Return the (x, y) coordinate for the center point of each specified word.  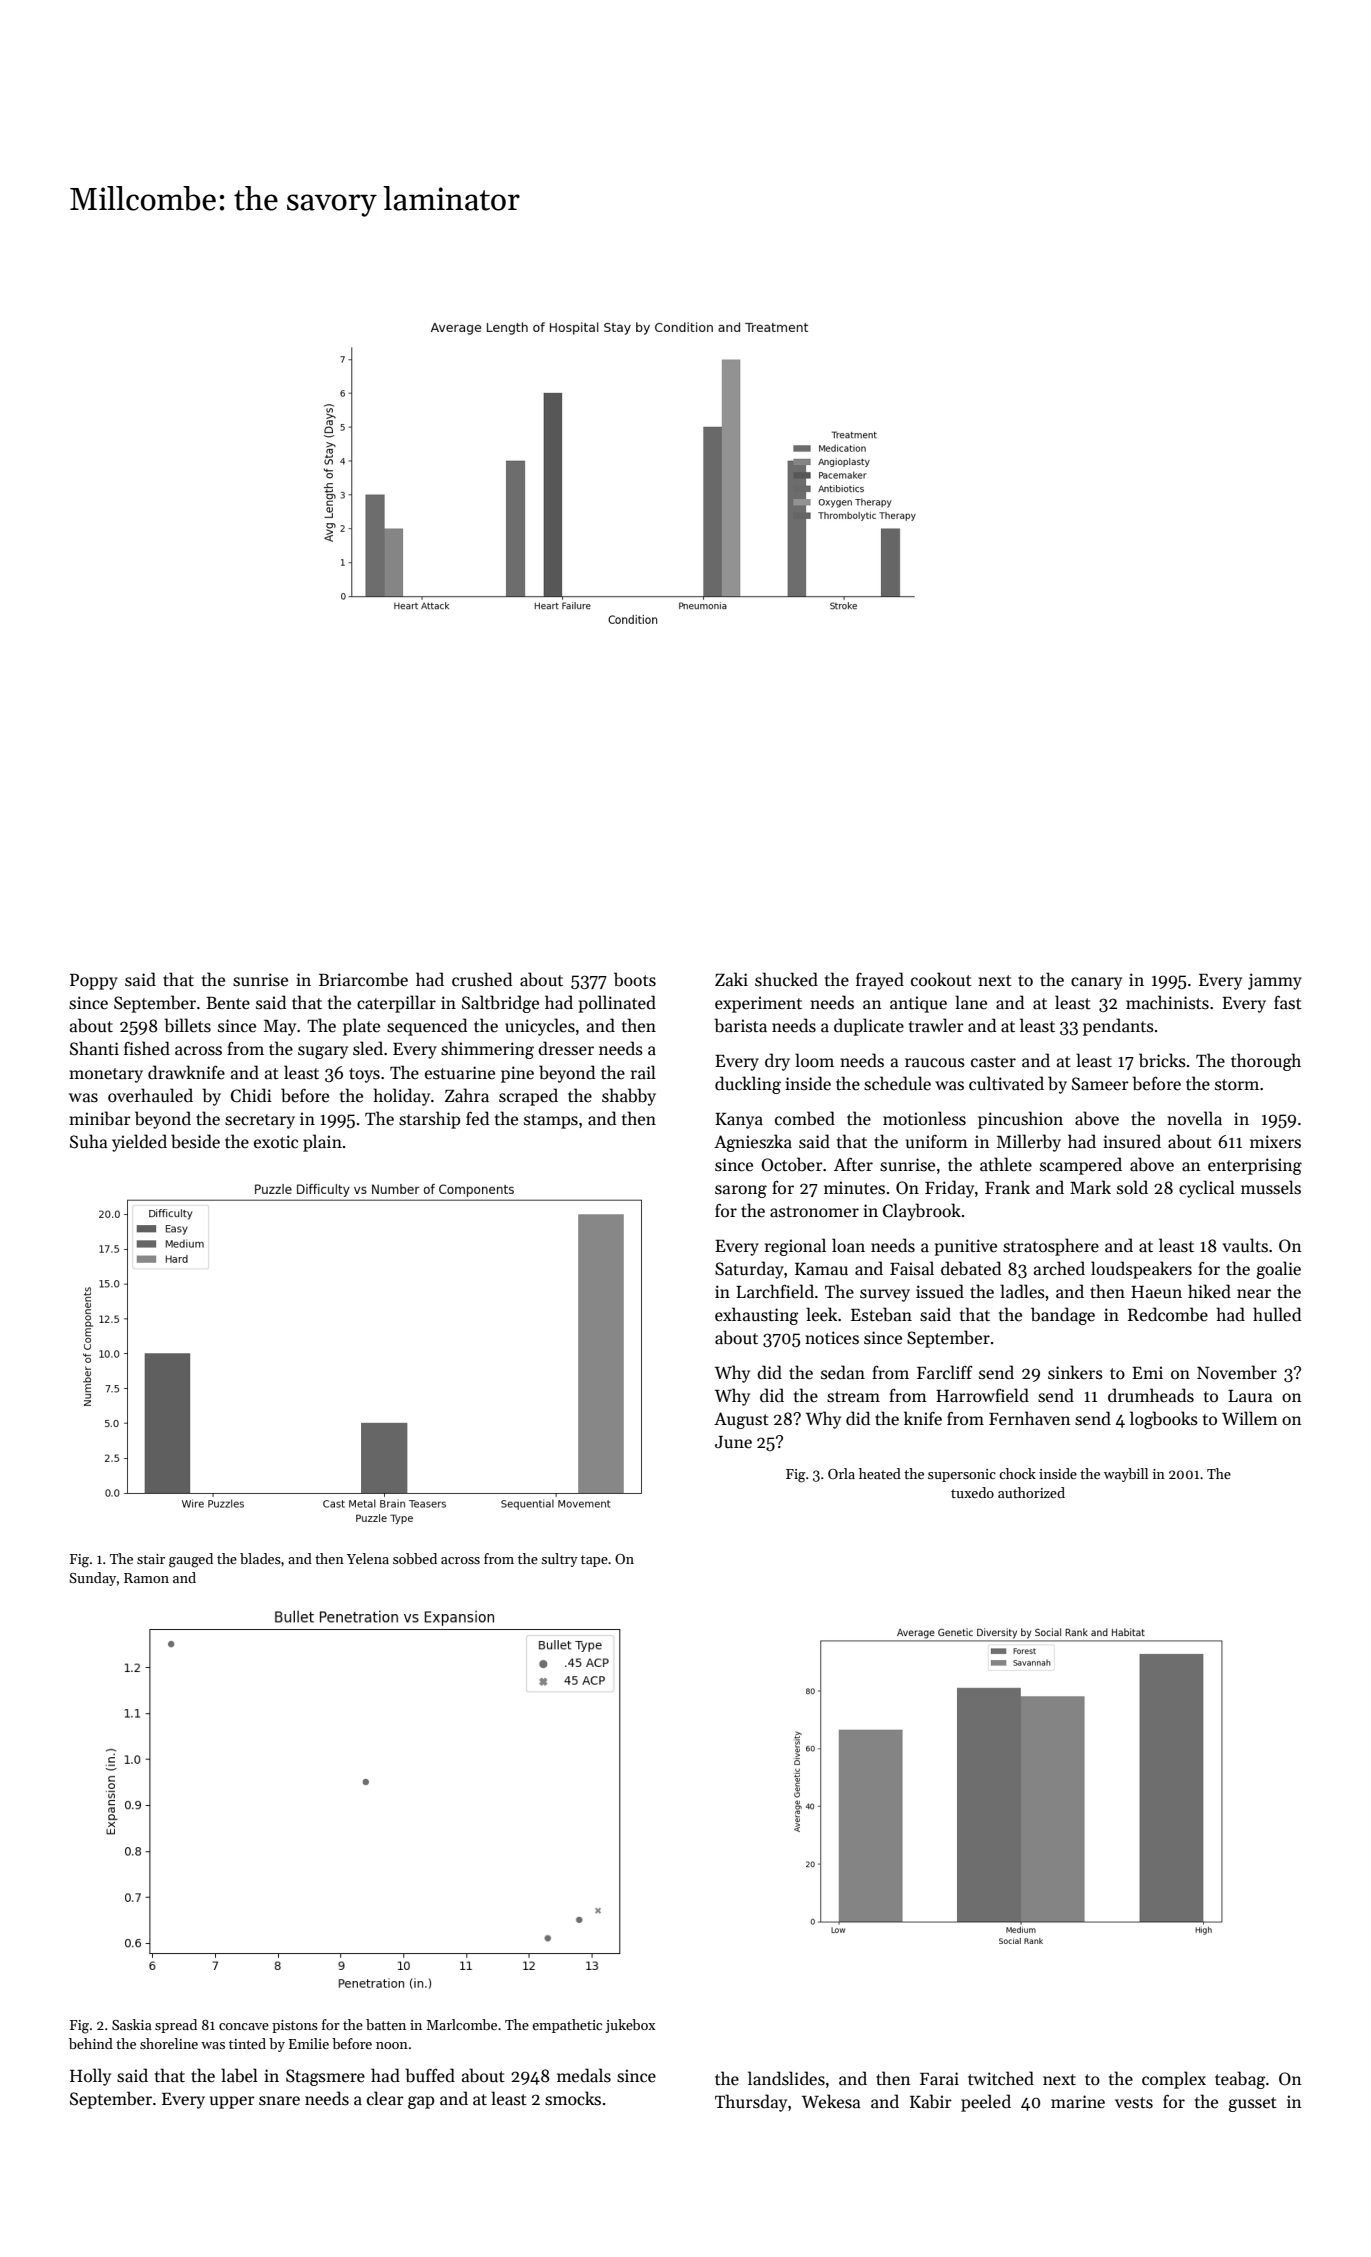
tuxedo (972, 1492)
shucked (786, 979)
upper (232, 2102)
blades (260, 1558)
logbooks (1164, 1420)
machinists (1167, 1002)
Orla (841, 1473)
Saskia (132, 2024)
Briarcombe (363, 979)
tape (594, 1561)
